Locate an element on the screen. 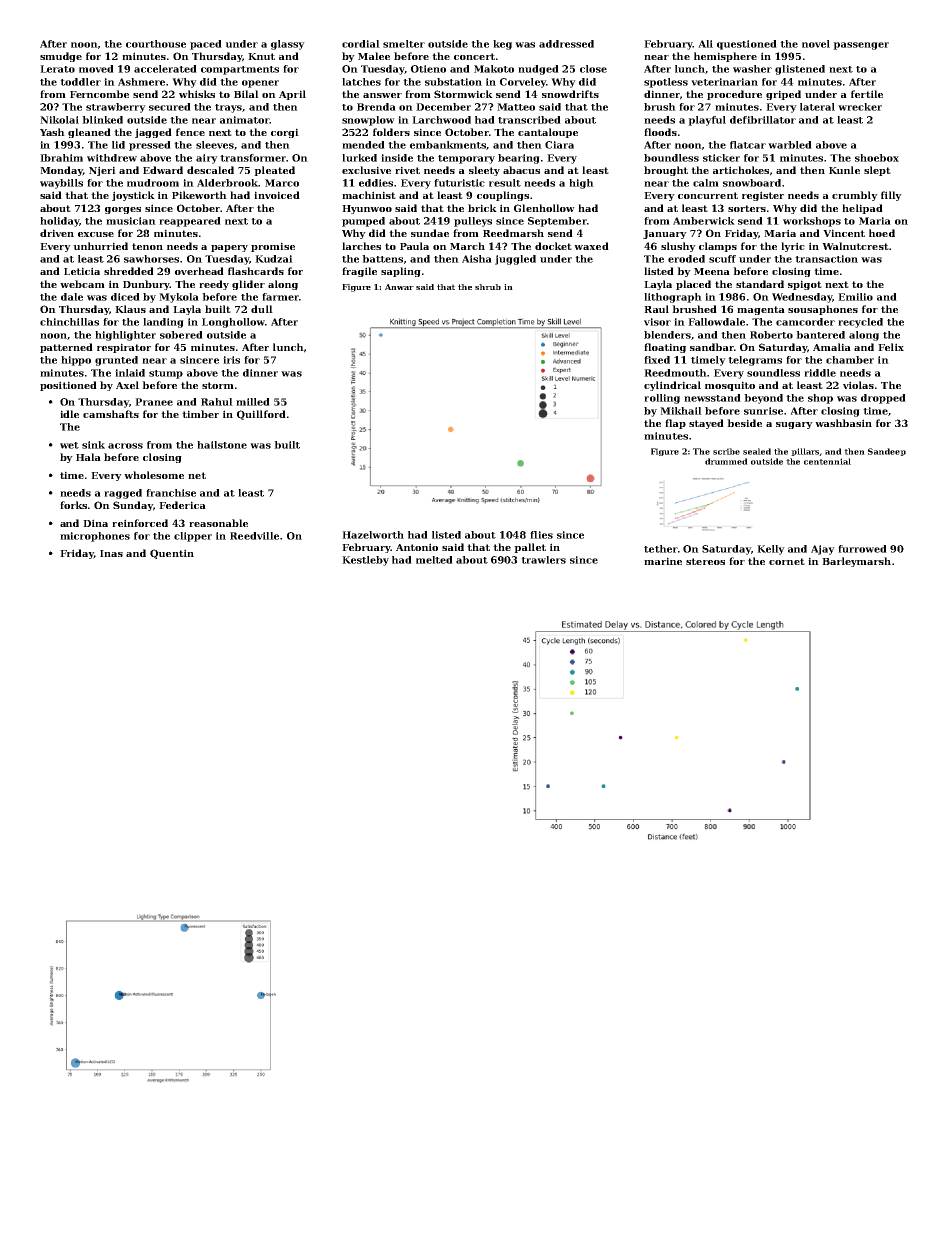 Image resolution: width=952 pixels, height=1233 pixels. reinforced is located at coordinates (140, 523).
